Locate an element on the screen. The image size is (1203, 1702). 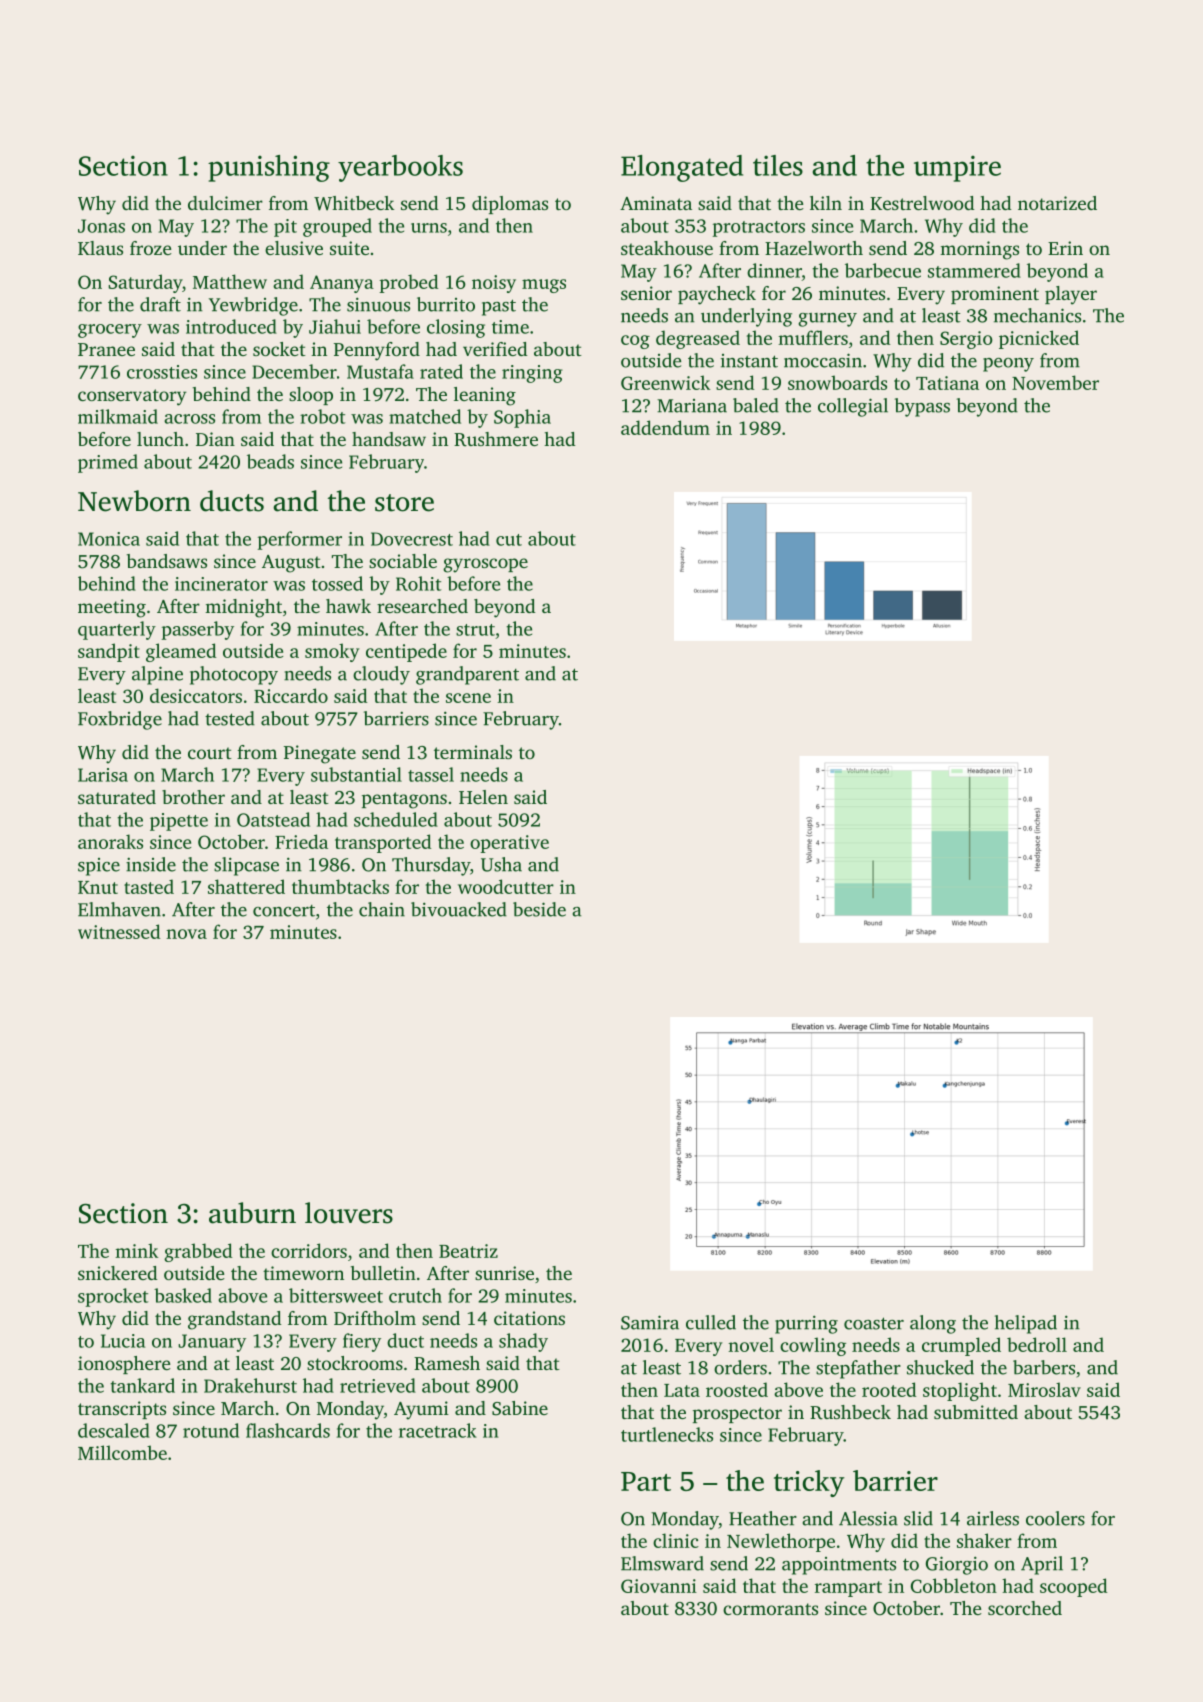
Elongated is located at coordinates (682, 168).
